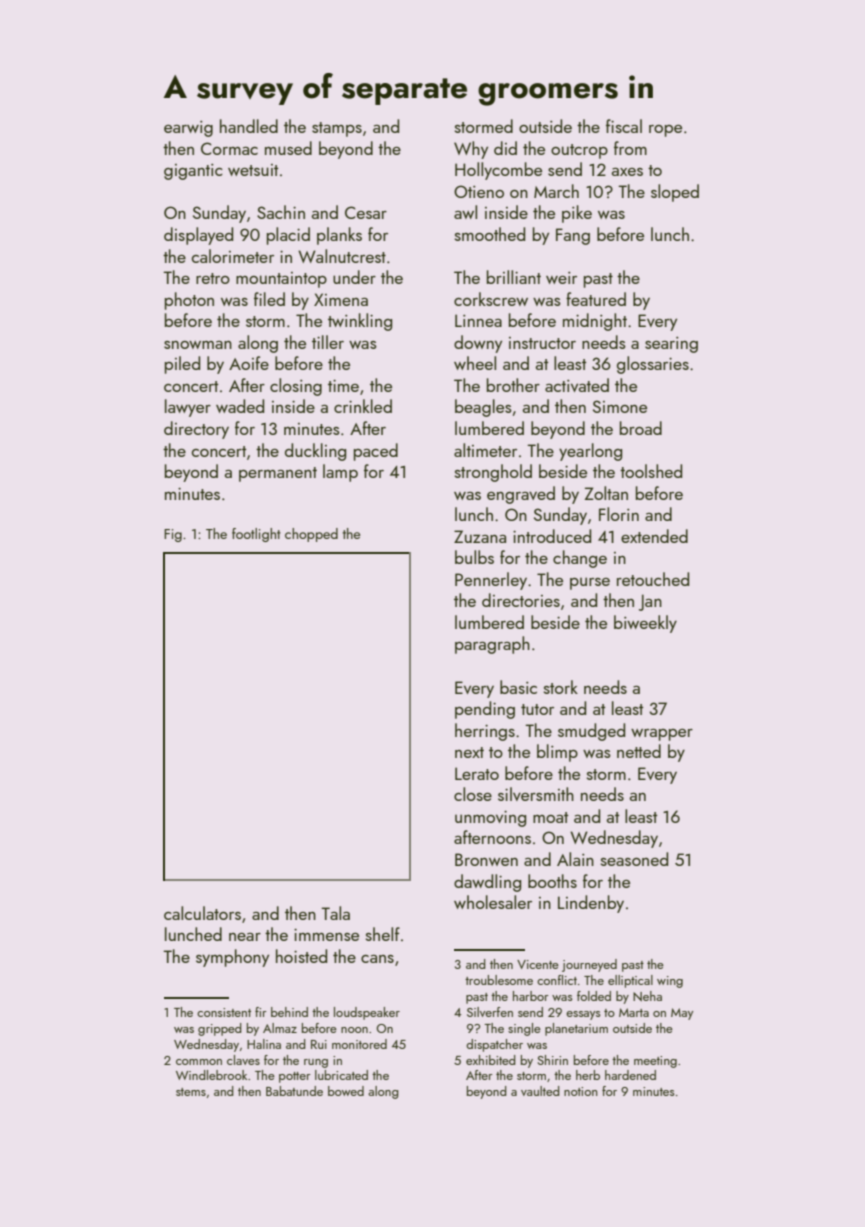  What do you see at coordinates (493, 902) in the image?
I see `wholesaler` at bounding box center [493, 902].
